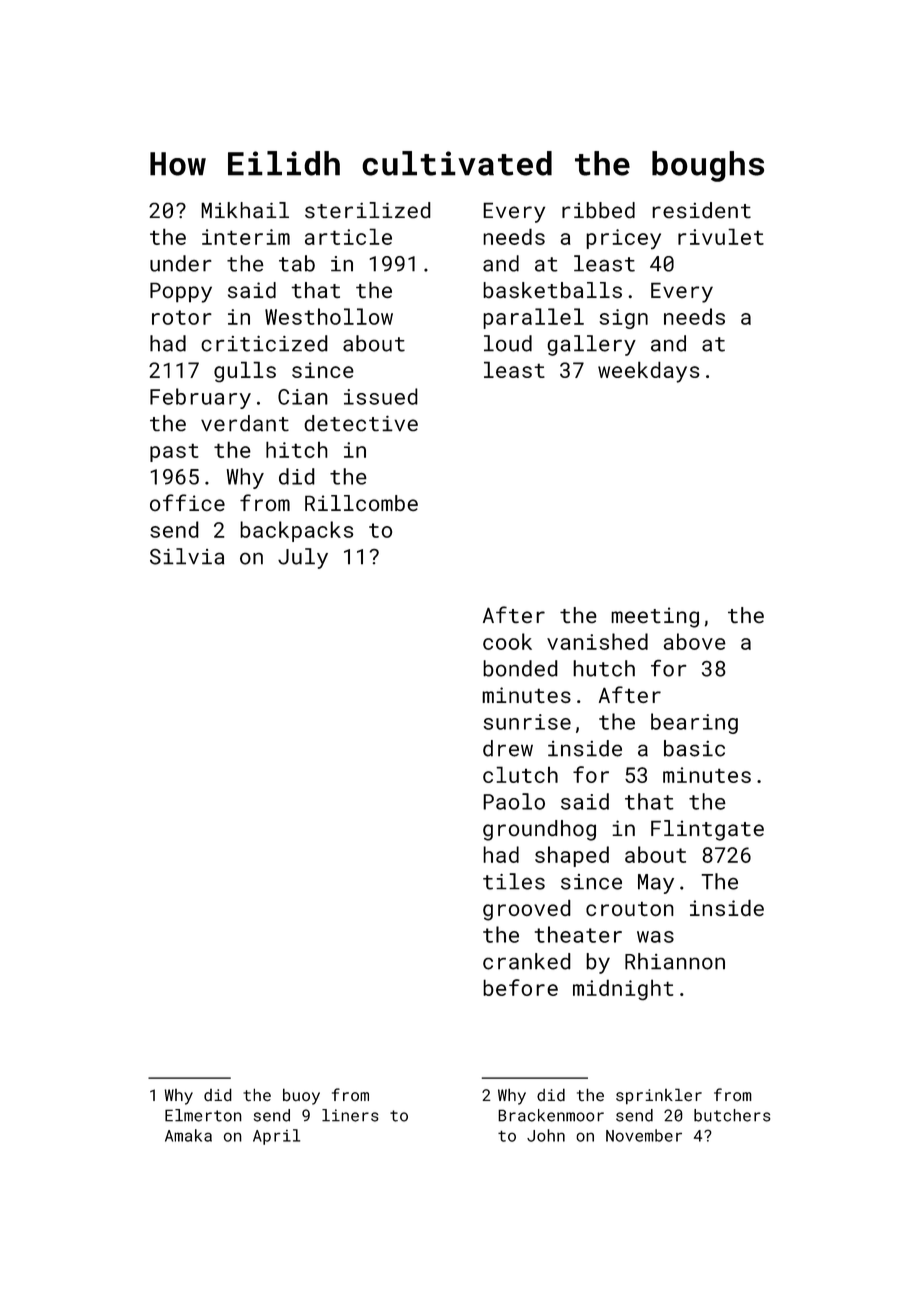  What do you see at coordinates (174, 452) in the image?
I see `past` at bounding box center [174, 452].
